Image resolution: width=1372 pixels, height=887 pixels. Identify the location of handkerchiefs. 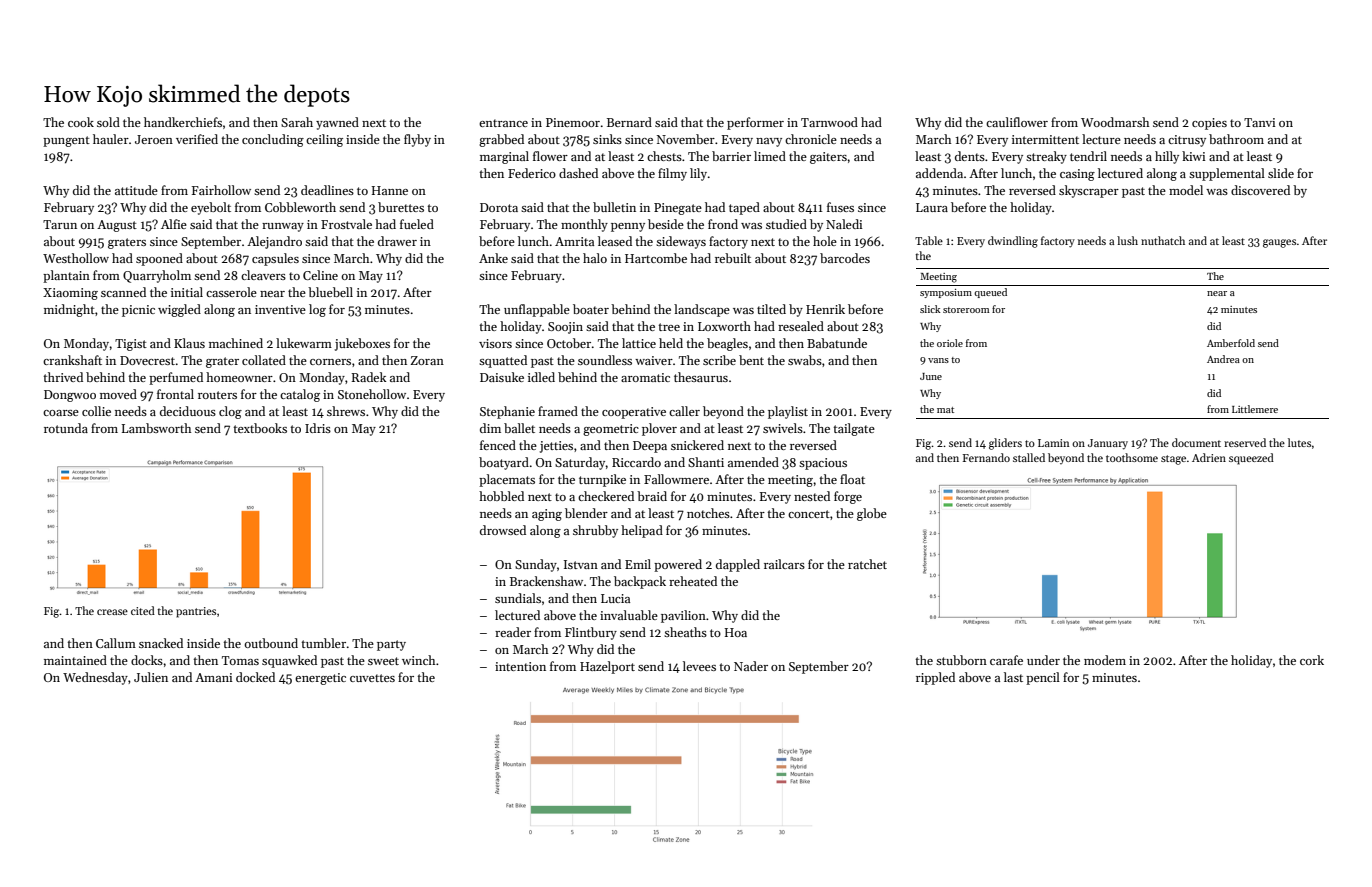
(183, 122).
